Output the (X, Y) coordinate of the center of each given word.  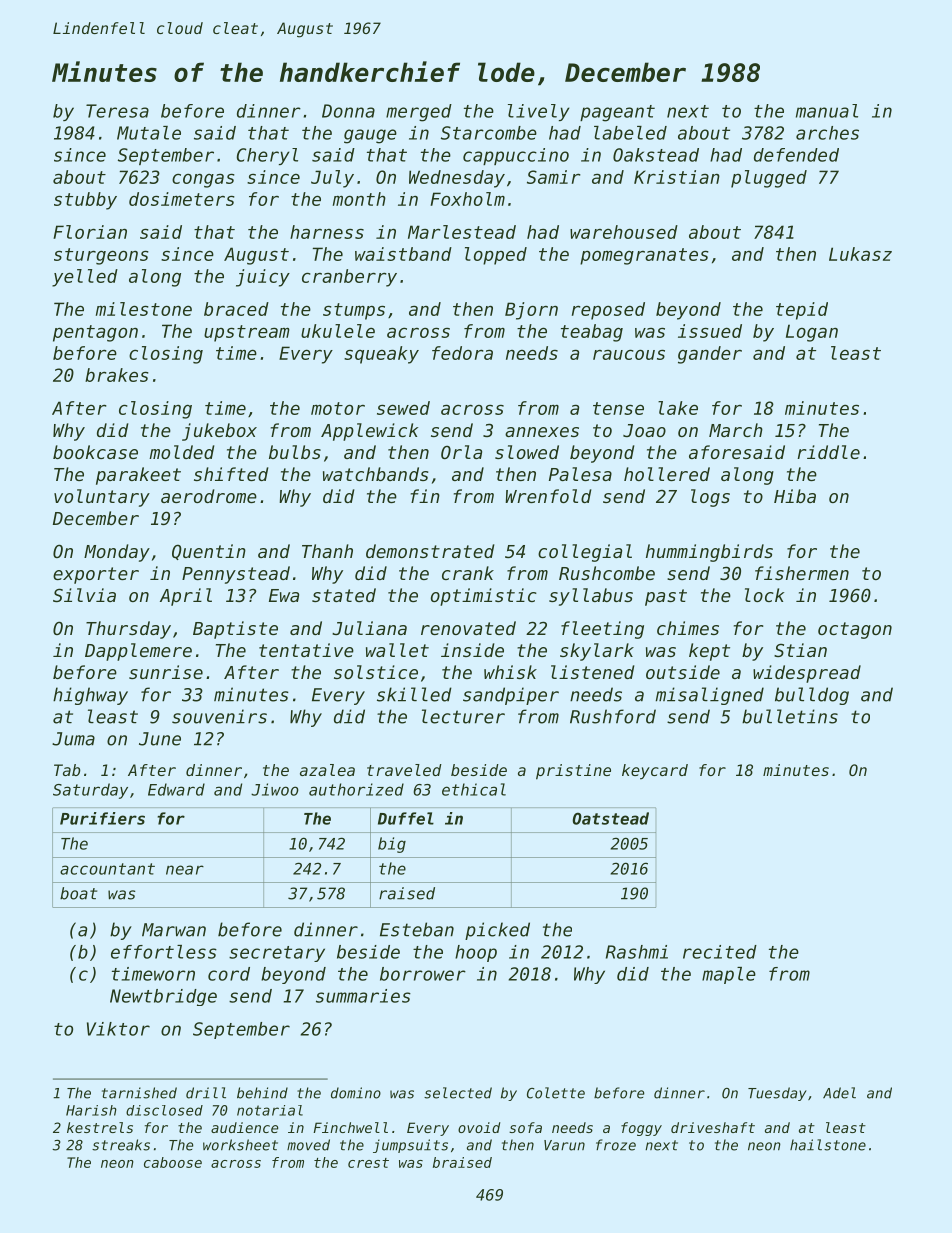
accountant (107, 869)
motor (338, 408)
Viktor (118, 1029)
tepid (802, 311)
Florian (90, 232)
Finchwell (350, 1127)
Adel (839, 1093)
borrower (423, 974)
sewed (403, 408)
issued (710, 331)
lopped (496, 256)
